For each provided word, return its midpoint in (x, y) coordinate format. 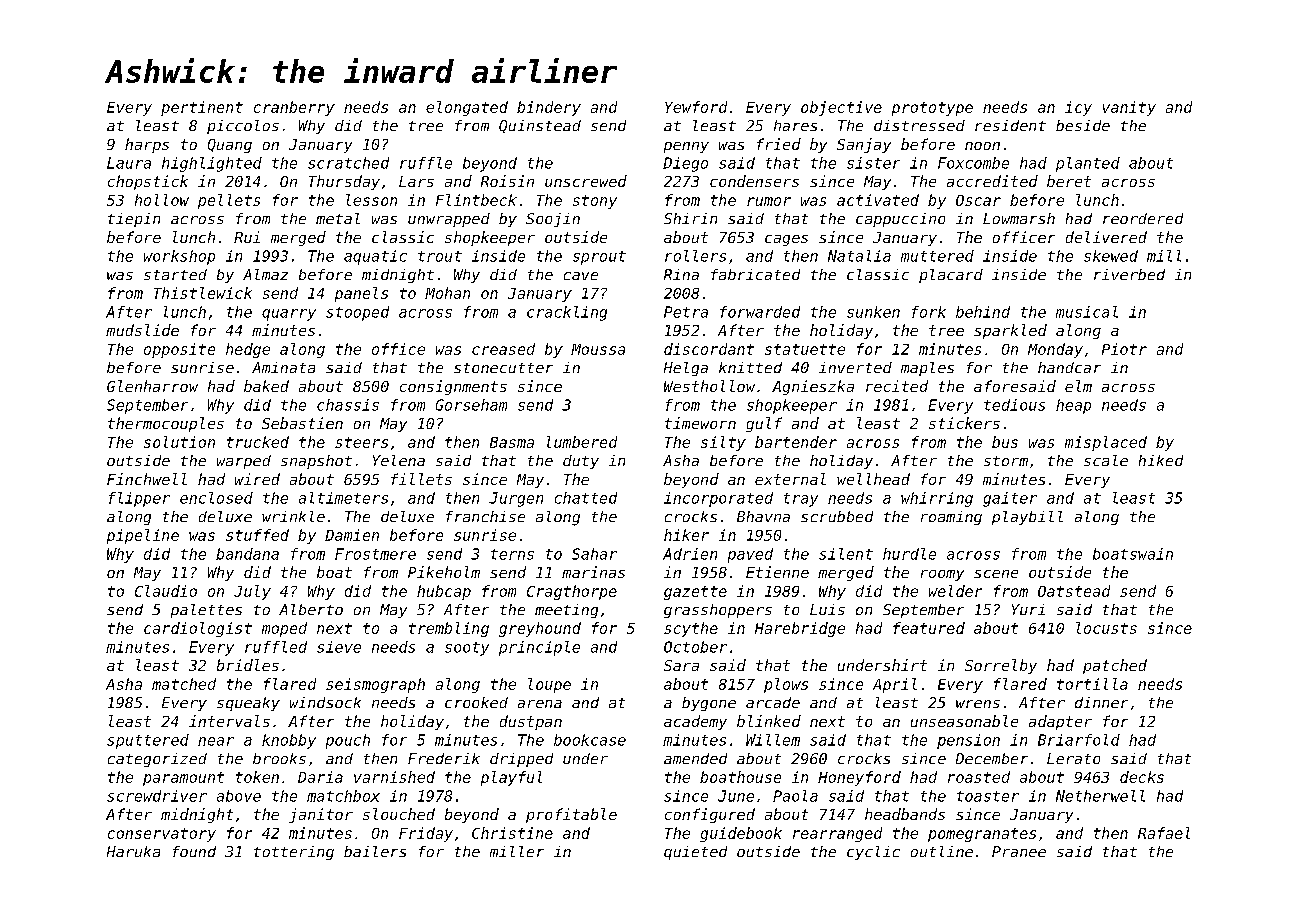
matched (184, 684)
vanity (1129, 108)
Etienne (777, 572)
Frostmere (375, 554)
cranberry (294, 108)
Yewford (696, 107)
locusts (1106, 628)
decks (1142, 777)
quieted (695, 853)
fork (929, 312)
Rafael (1164, 833)
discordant (709, 349)
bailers (375, 851)
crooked (476, 702)
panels (361, 294)
